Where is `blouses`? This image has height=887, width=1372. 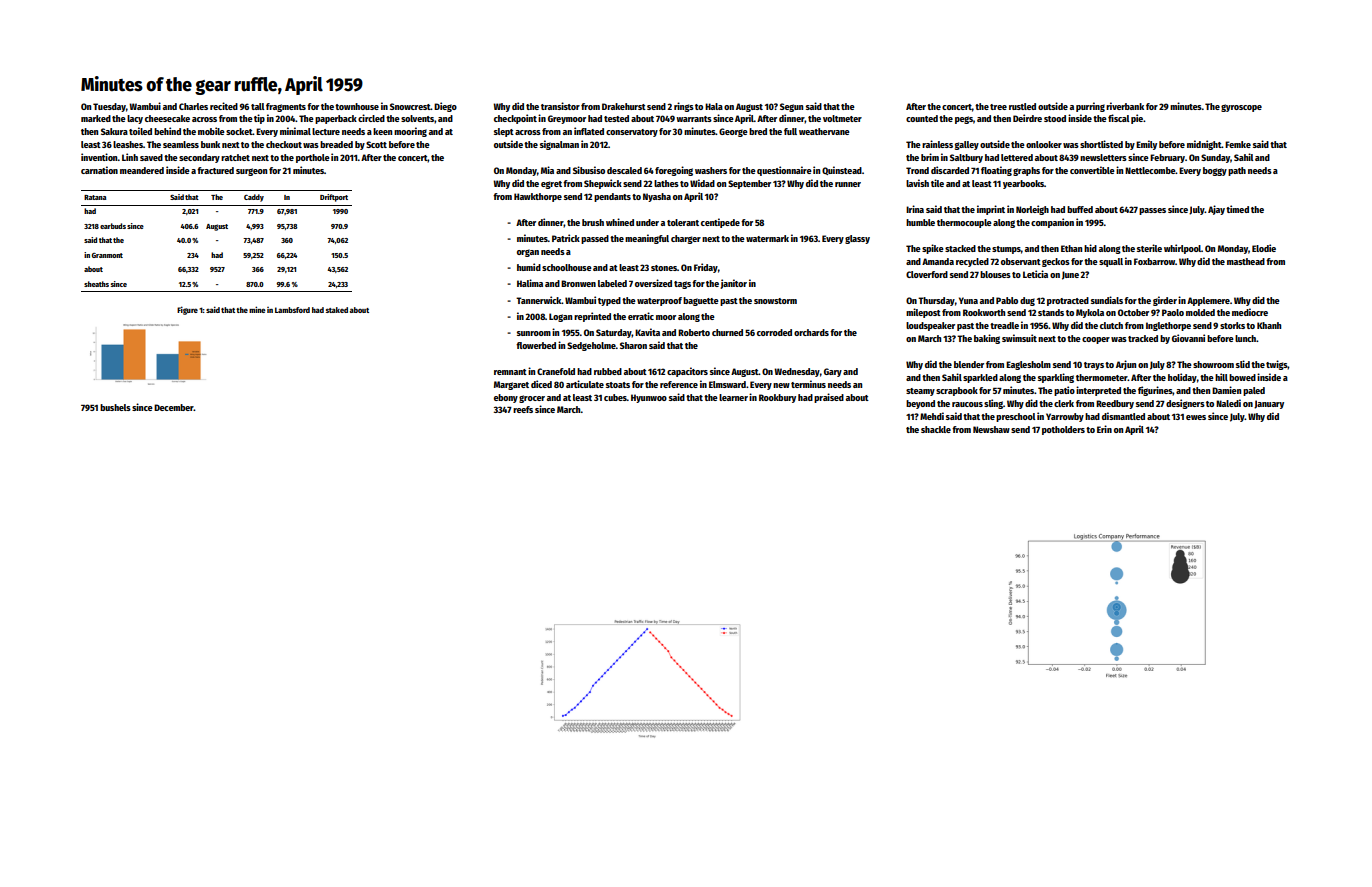 blouses is located at coordinates (995, 274).
